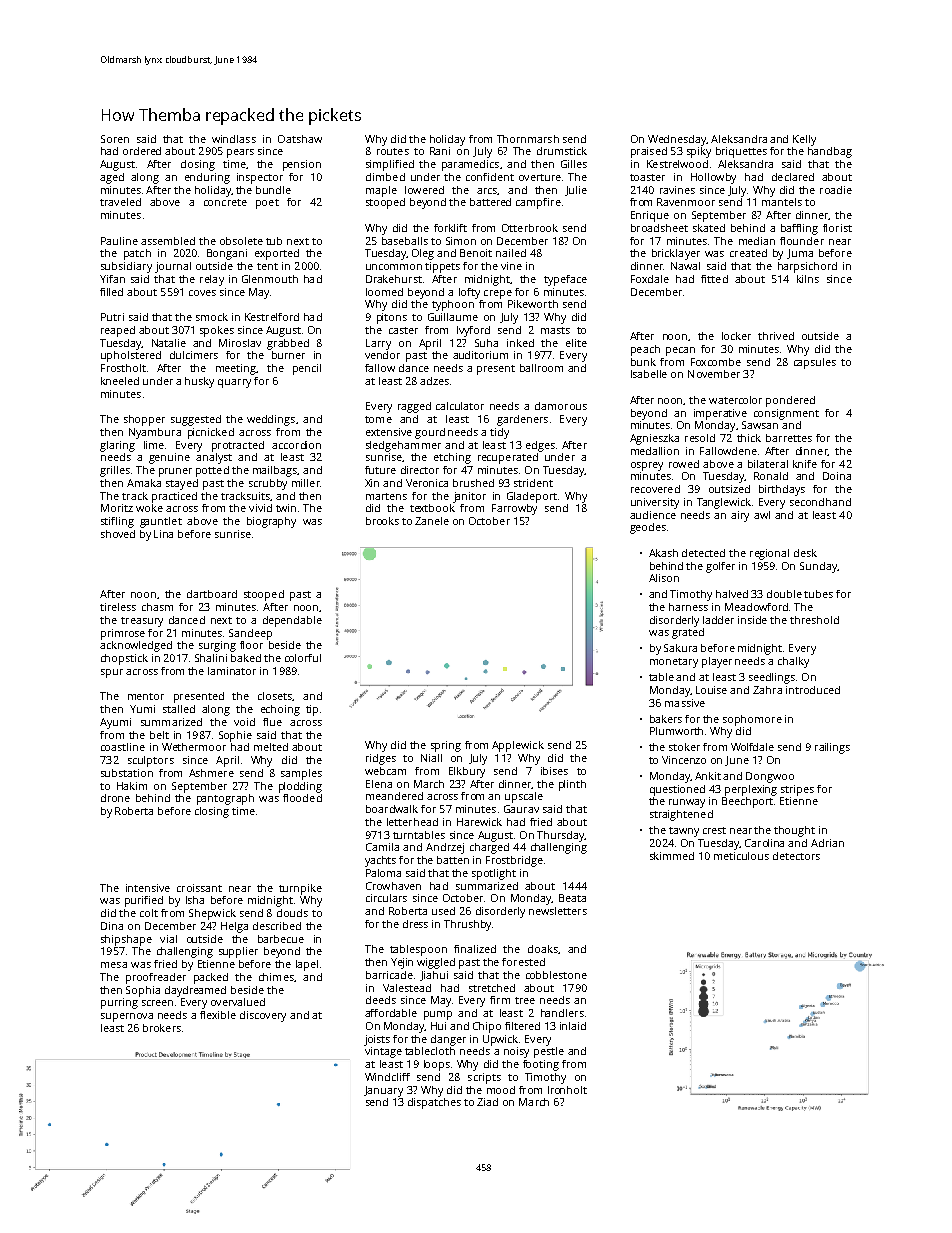  What do you see at coordinates (487, 191) in the image?
I see `arcs` at bounding box center [487, 191].
